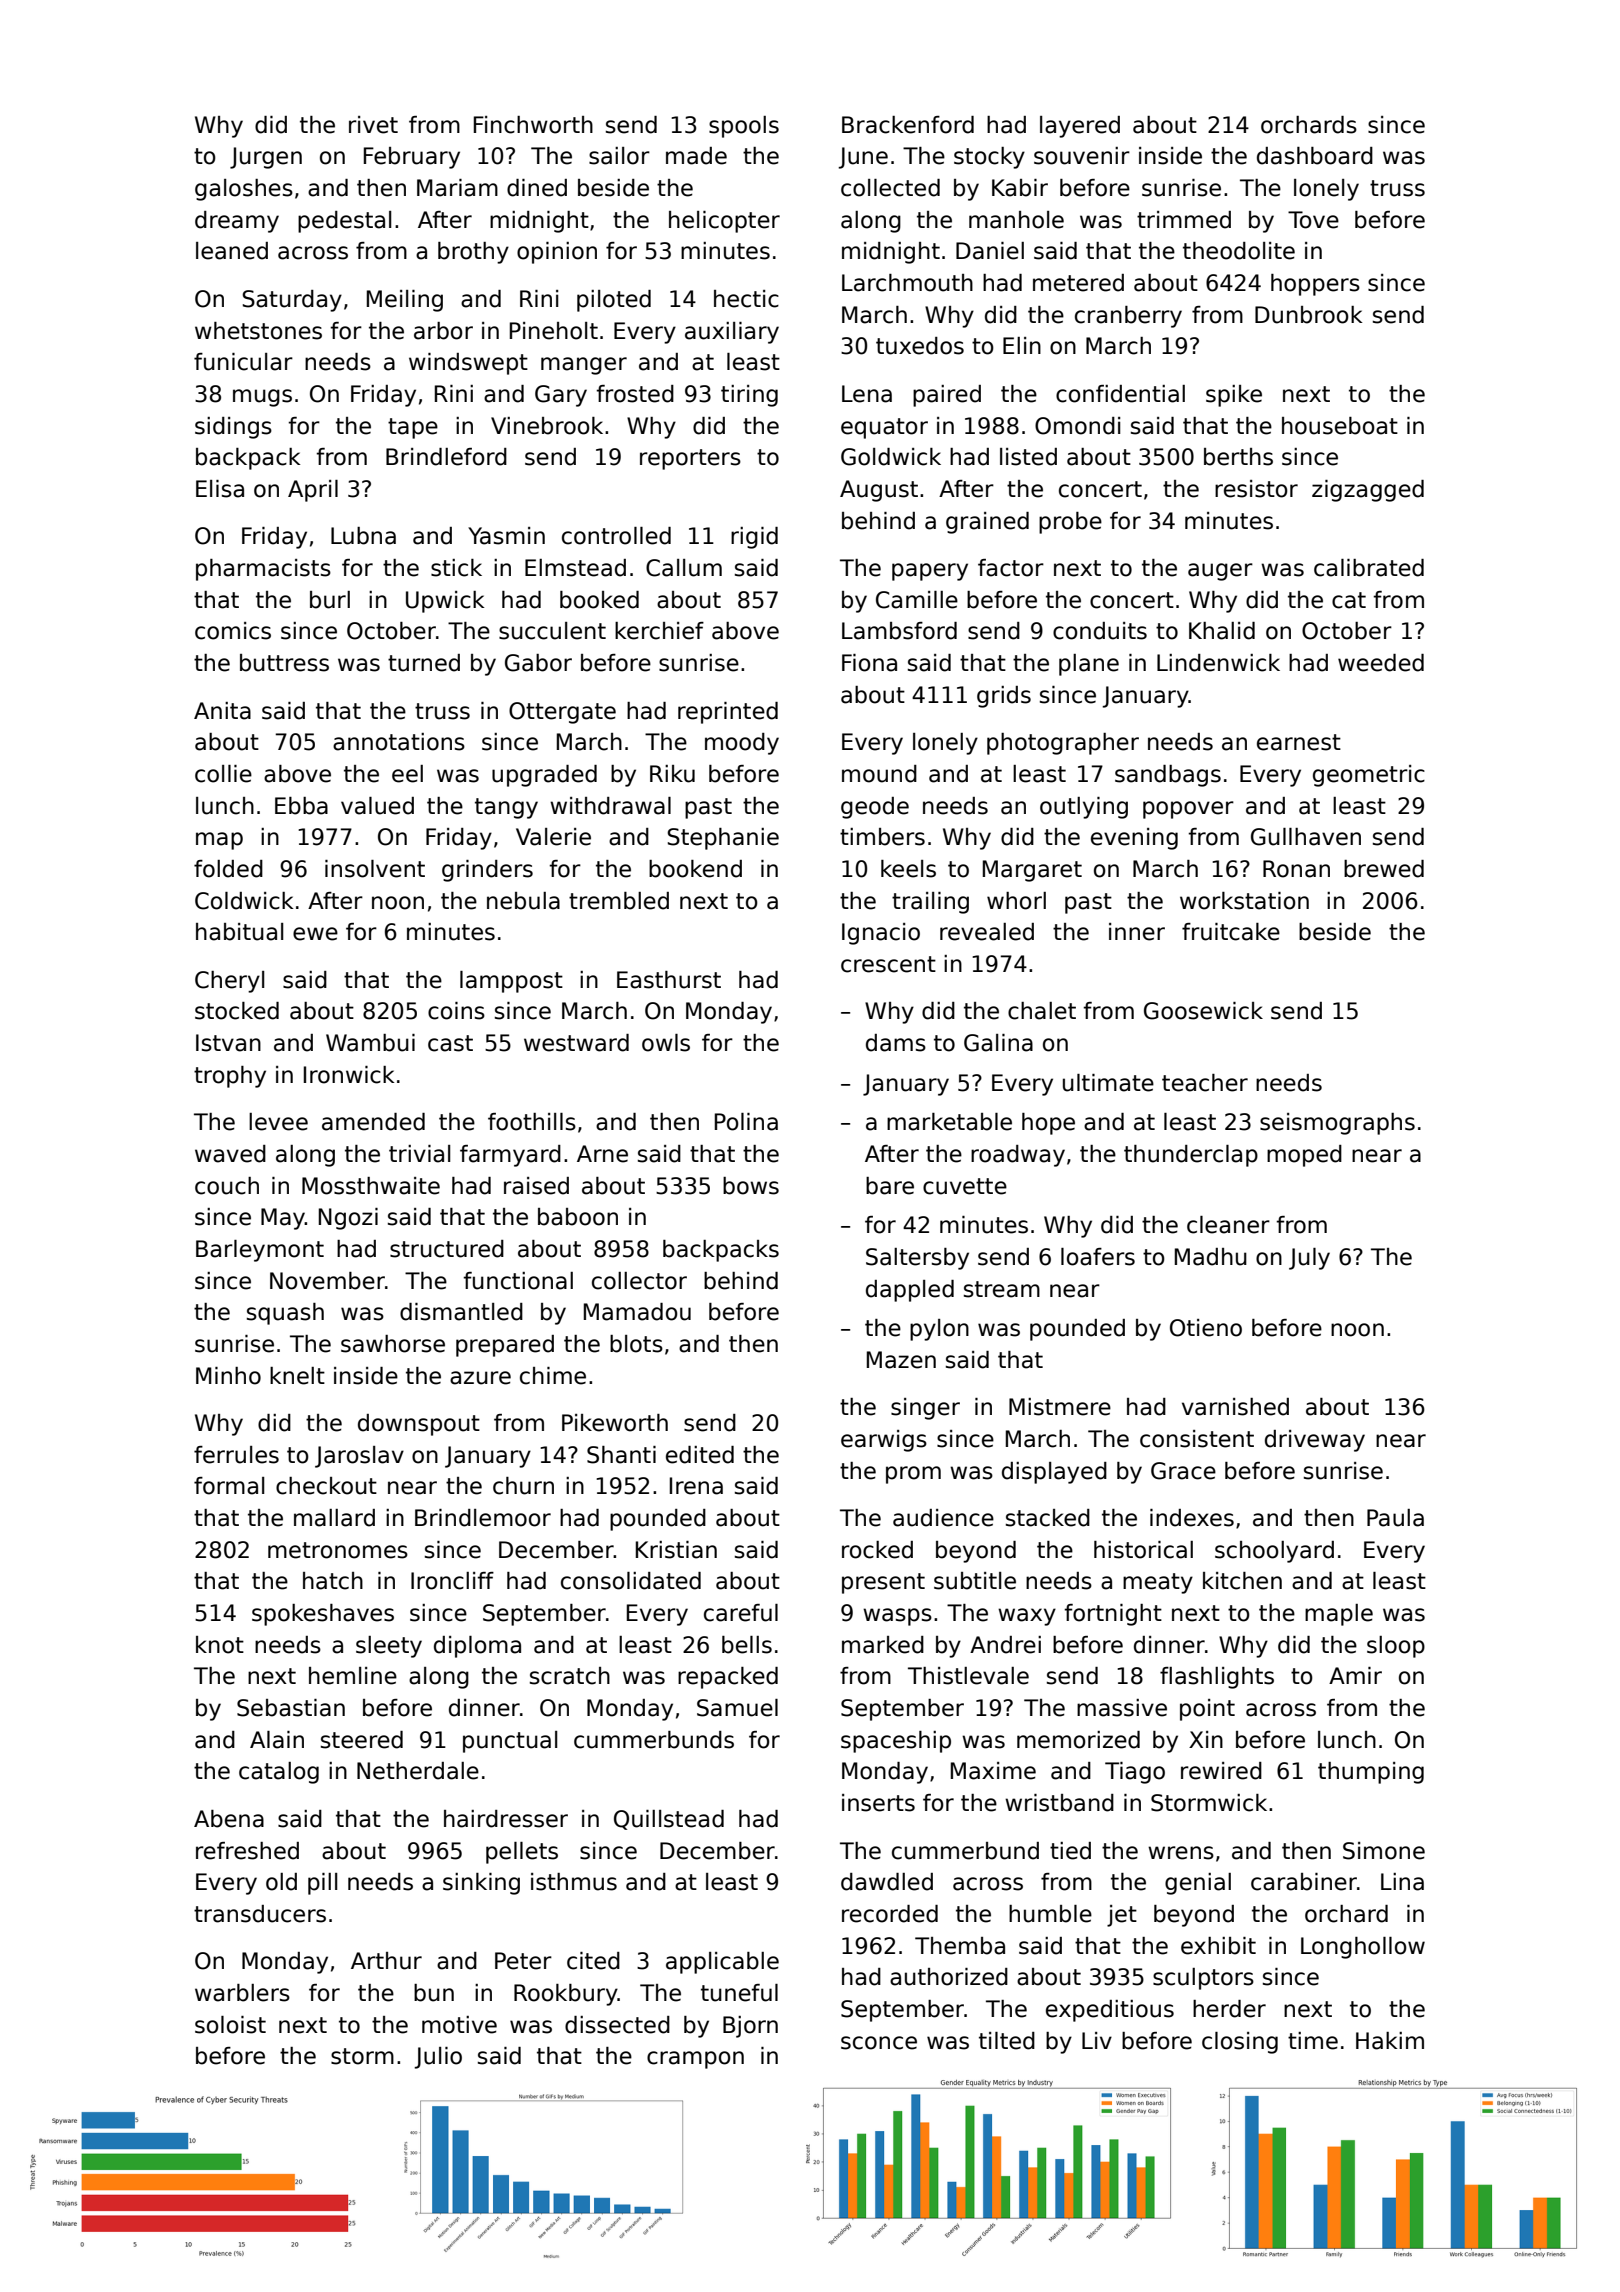 The height and width of the page is (2292, 1620). Describe the element at coordinates (884, 428) in the page. I see `equator` at that location.
